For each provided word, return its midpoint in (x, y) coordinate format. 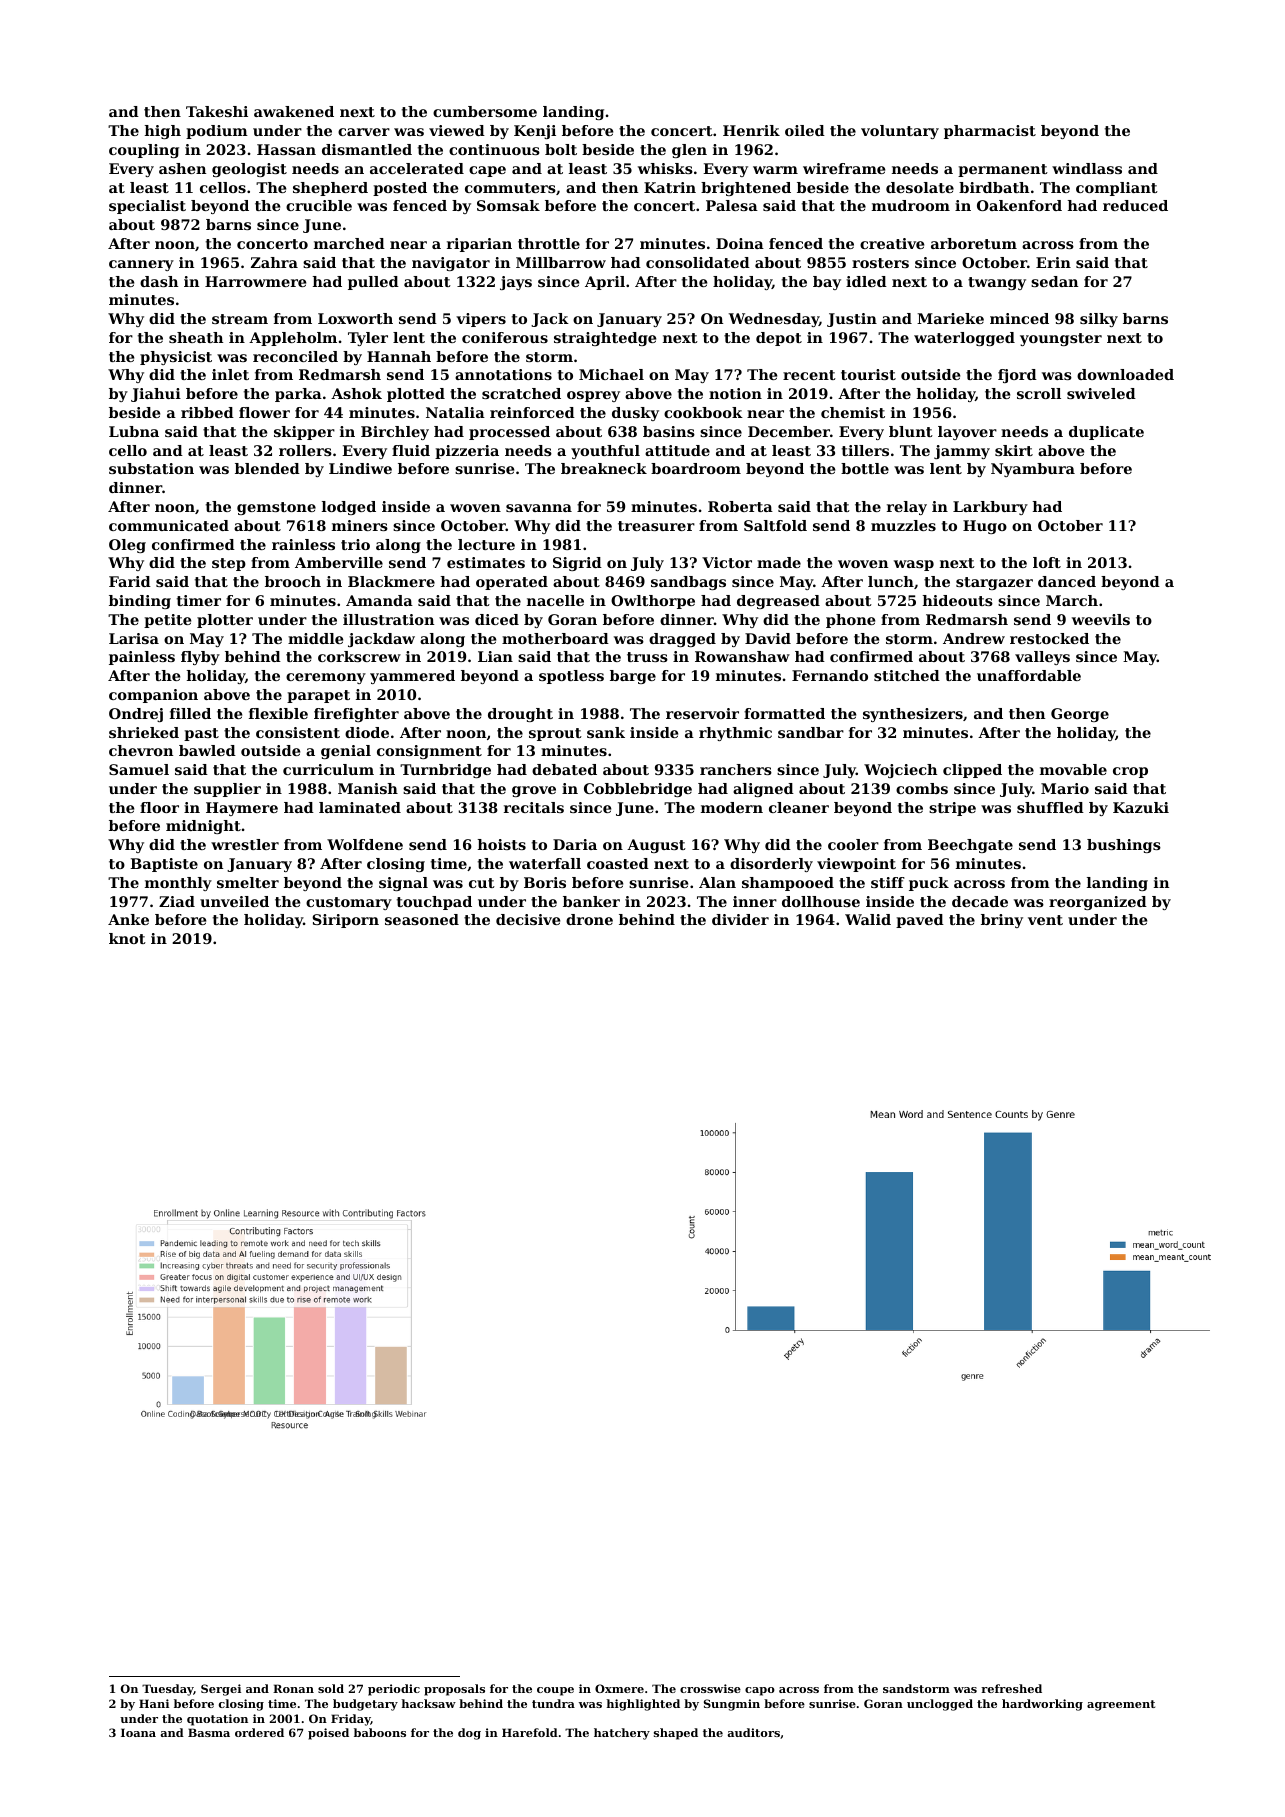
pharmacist (990, 132)
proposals (454, 1690)
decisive (528, 919)
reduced (1135, 205)
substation (151, 468)
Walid (868, 919)
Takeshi (217, 111)
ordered (259, 1732)
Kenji (535, 132)
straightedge (605, 339)
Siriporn (345, 921)
